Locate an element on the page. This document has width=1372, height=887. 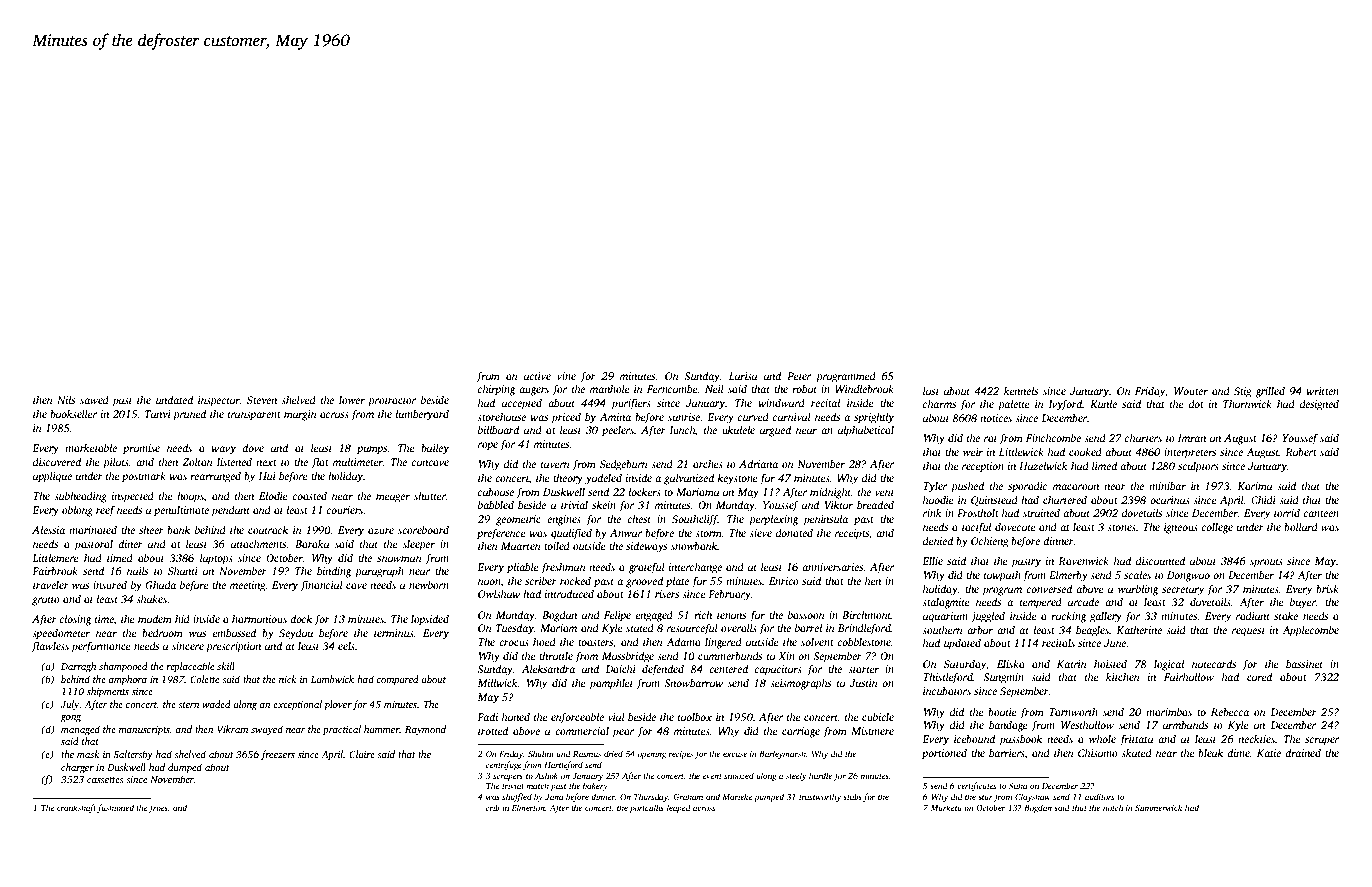
Elmerton is located at coordinates (528, 807).
